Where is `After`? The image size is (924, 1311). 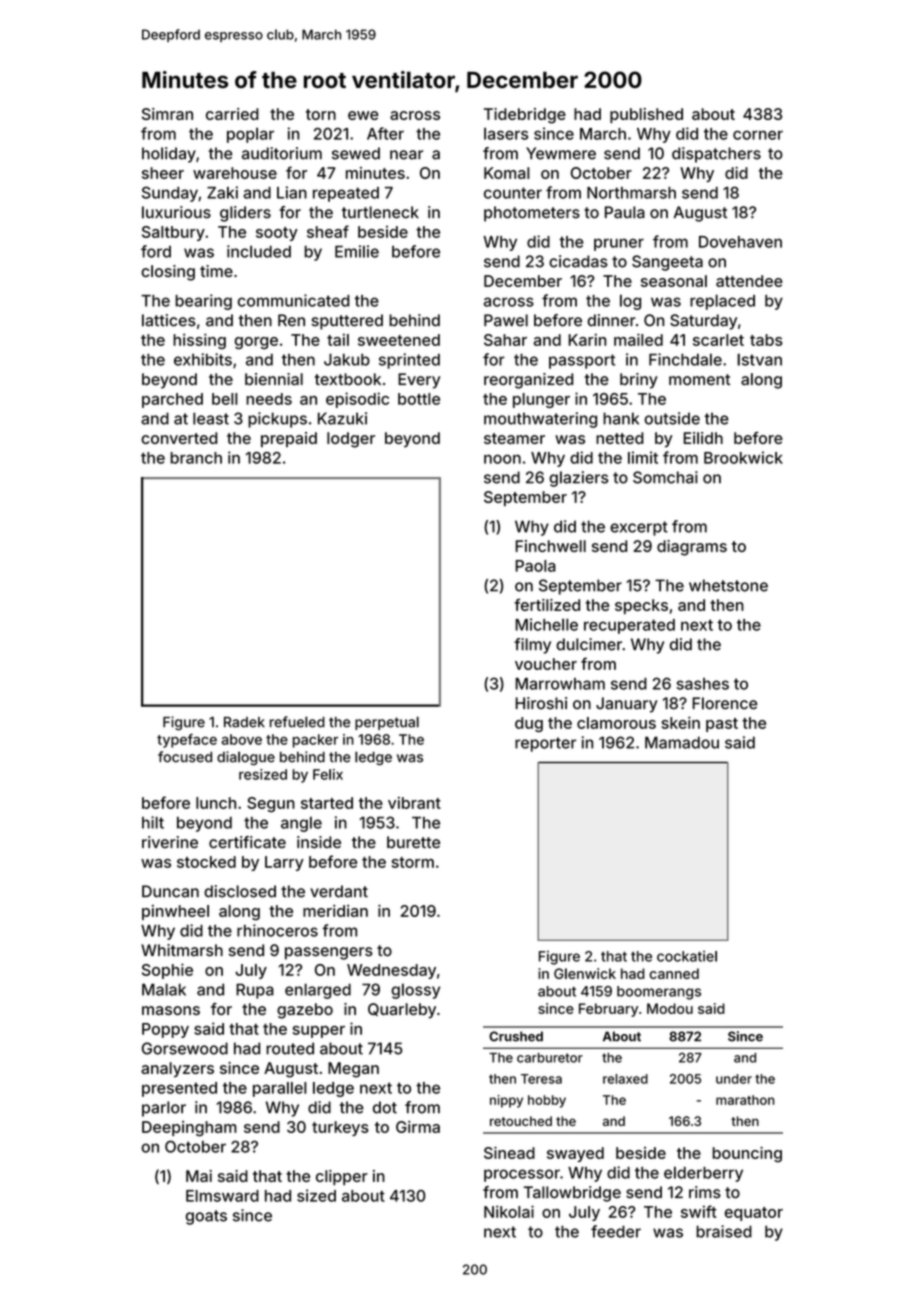 After is located at coordinates (385, 133).
